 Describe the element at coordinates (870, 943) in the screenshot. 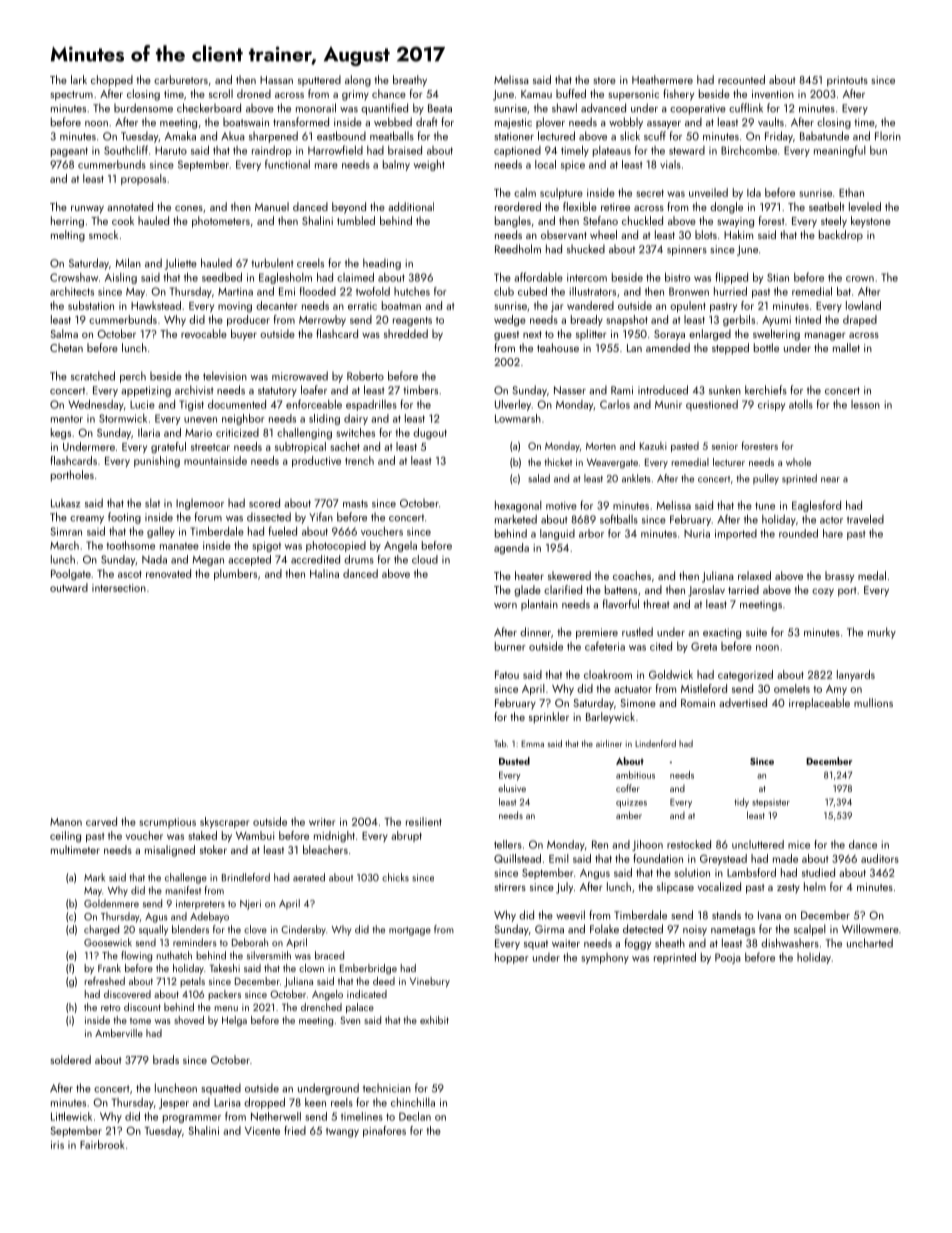

I see `uncharted` at that location.
